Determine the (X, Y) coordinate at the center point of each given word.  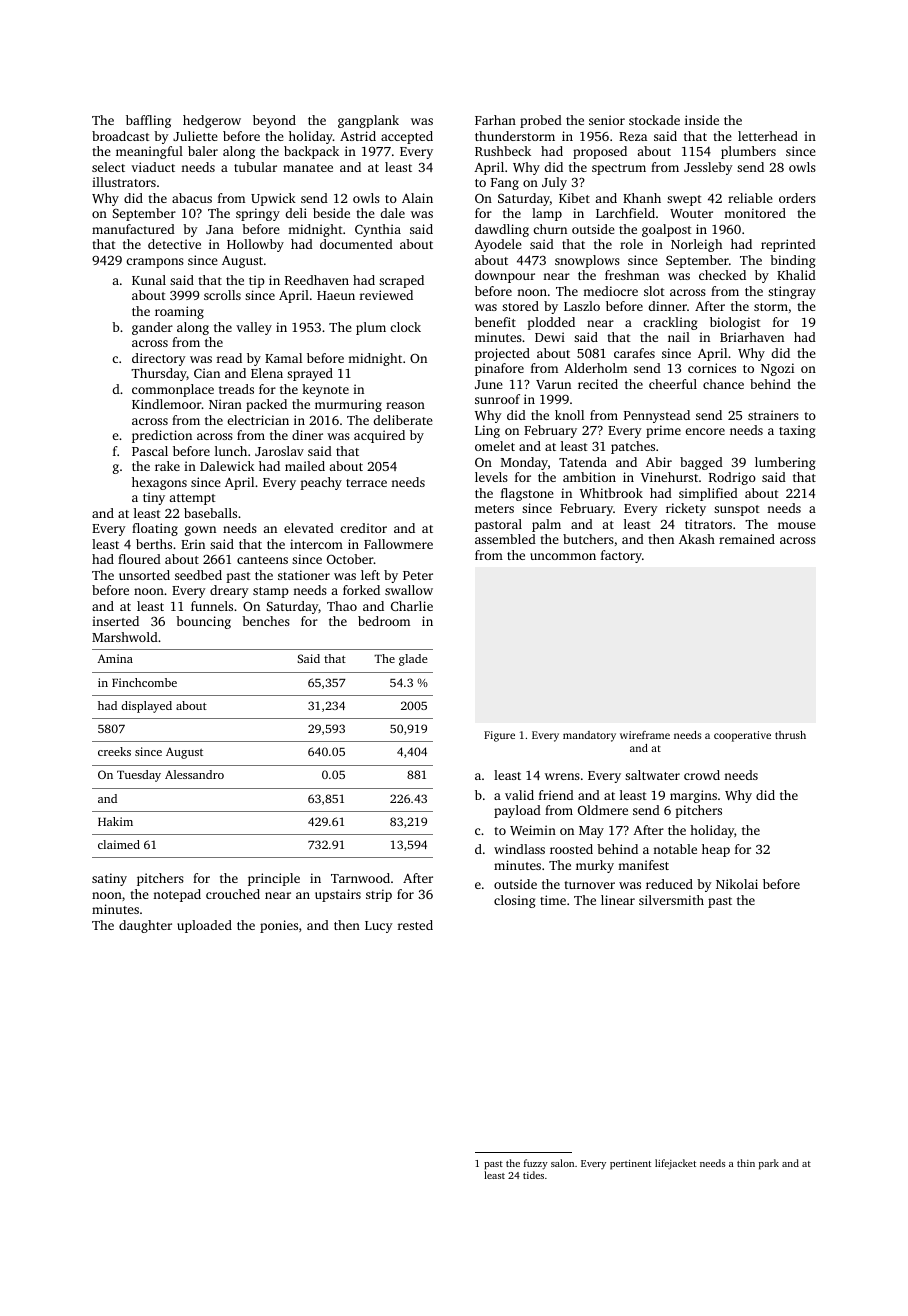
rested (415, 925)
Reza (633, 136)
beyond (274, 121)
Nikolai (737, 884)
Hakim (115, 821)
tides (533, 1175)
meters (494, 509)
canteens (262, 560)
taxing (797, 431)
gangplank (368, 121)
